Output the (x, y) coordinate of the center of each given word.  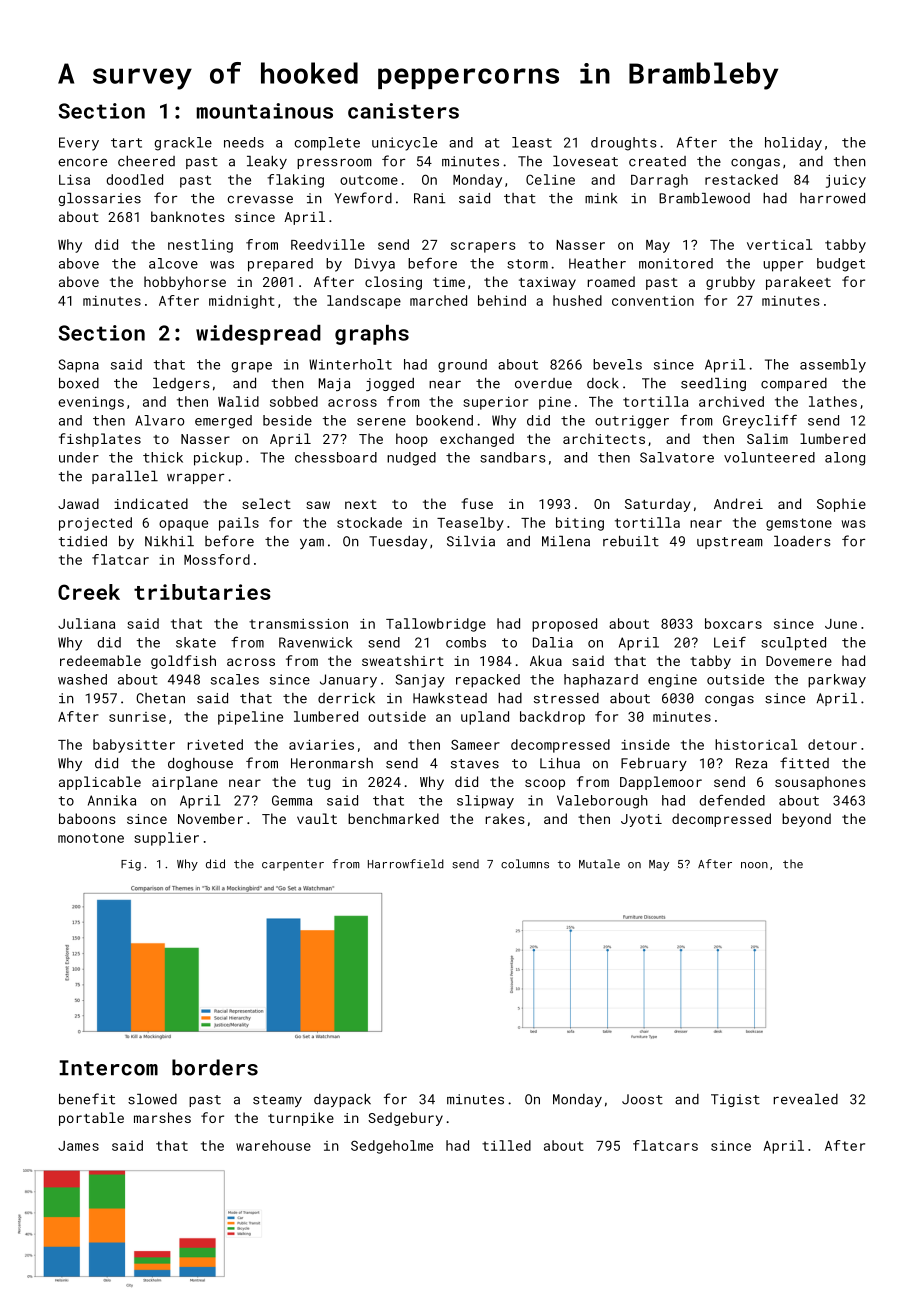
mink (601, 198)
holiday (793, 144)
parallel (125, 477)
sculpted (793, 644)
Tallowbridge (436, 625)
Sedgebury (405, 1119)
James (78, 1146)
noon (754, 865)
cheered (146, 161)
